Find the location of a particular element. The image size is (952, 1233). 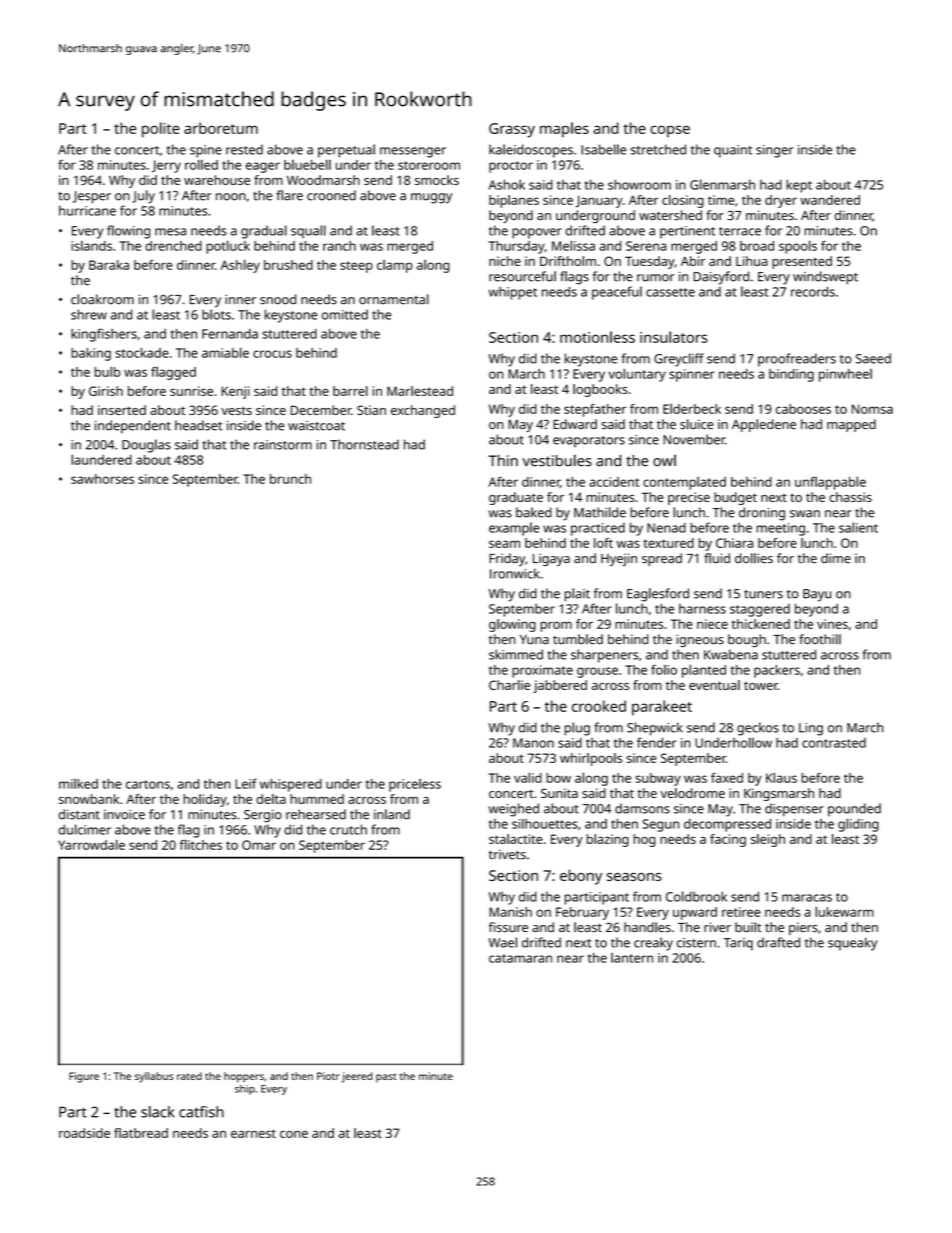

shrew is located at coordinates (89, 314).
